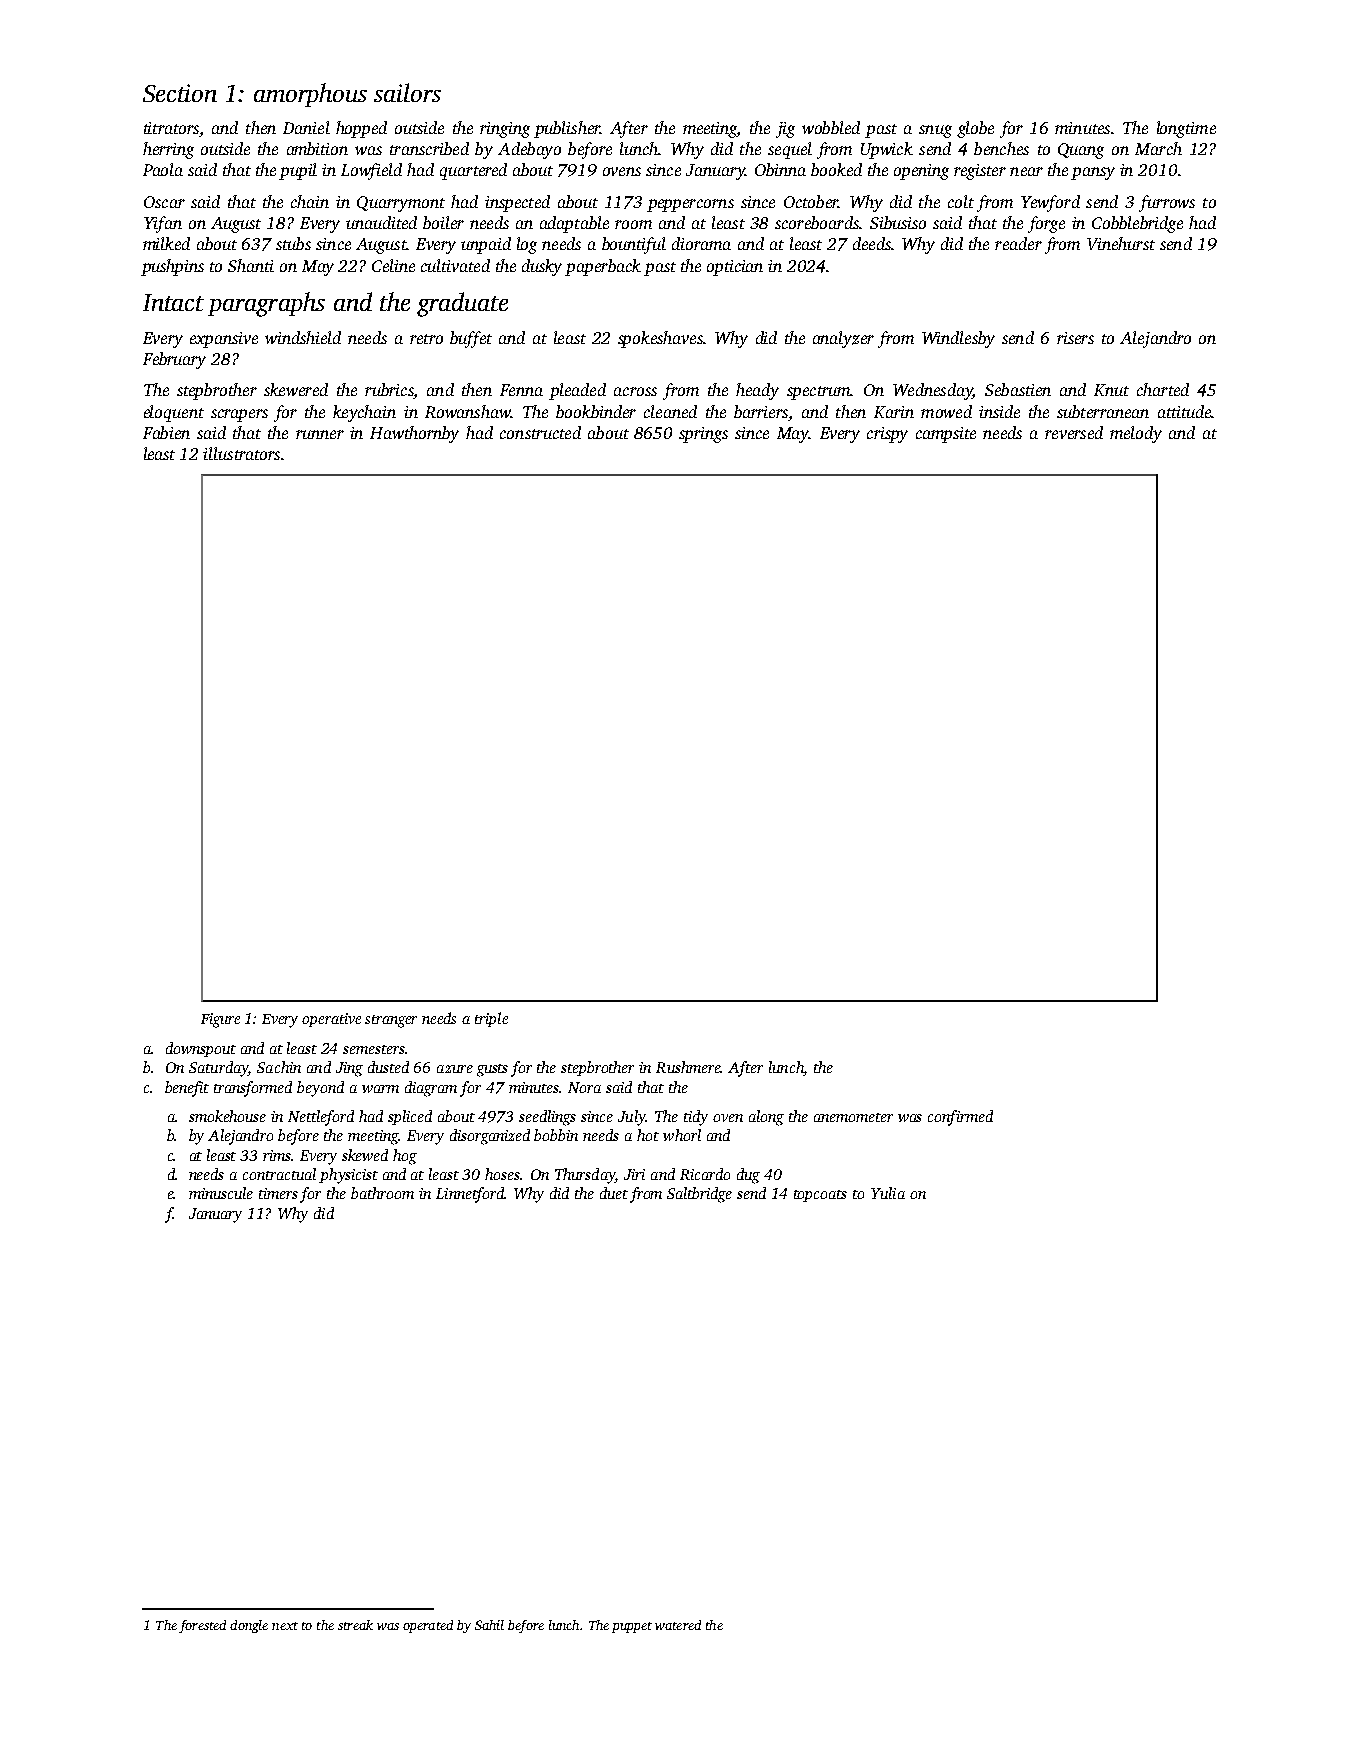 The width and height of the screenshot is (1359, 1759). Describe the element at coordinates (491, 1019) in the screenshot. I see `triple` at that location.
